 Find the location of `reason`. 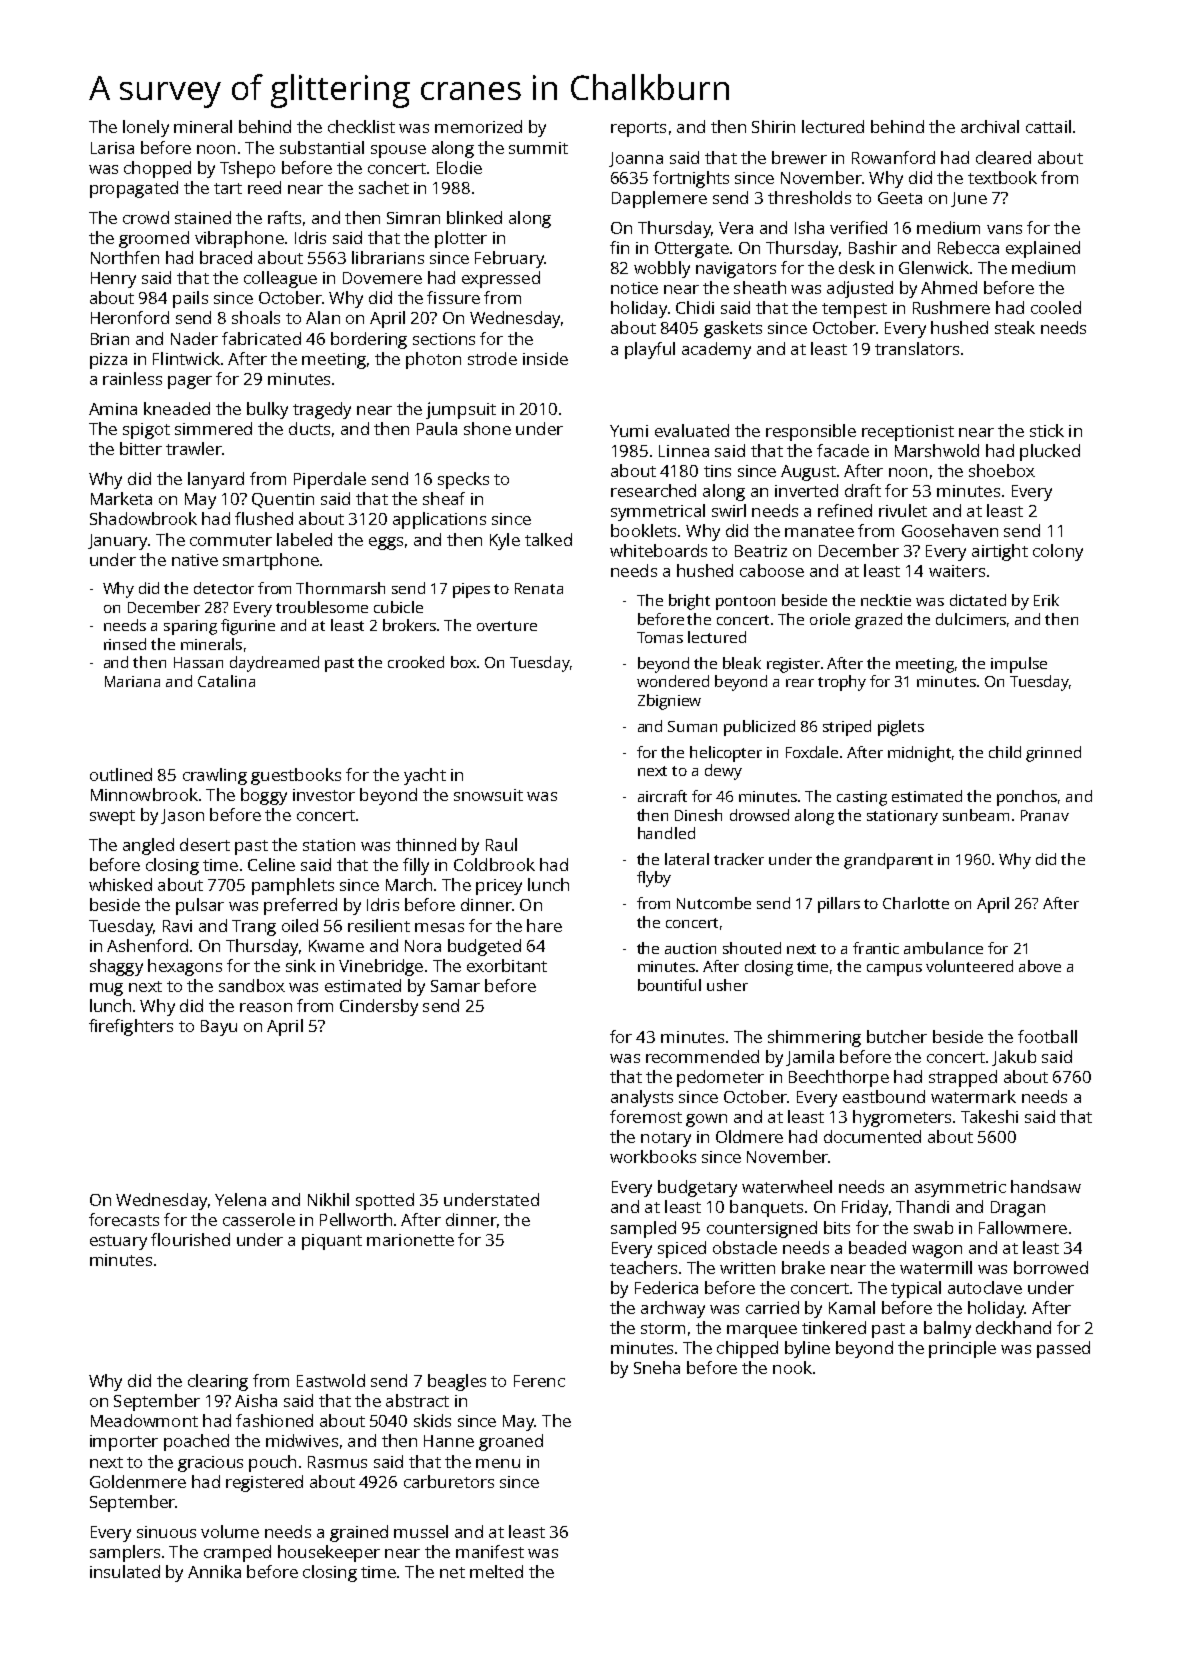

reason is located at coordinates (266, 1007).
